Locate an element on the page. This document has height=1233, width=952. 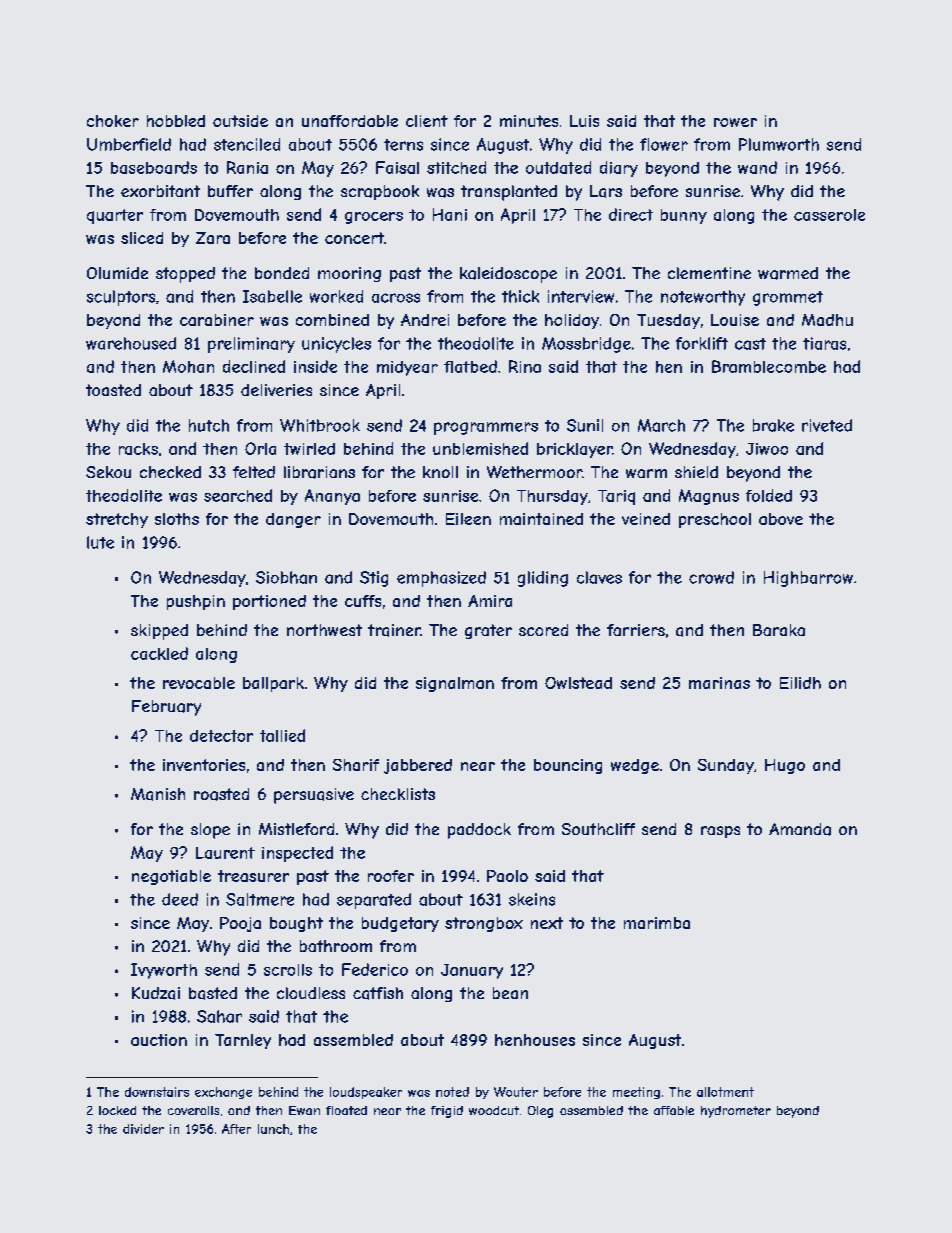
Manish is located at coordinates (158, 794).
